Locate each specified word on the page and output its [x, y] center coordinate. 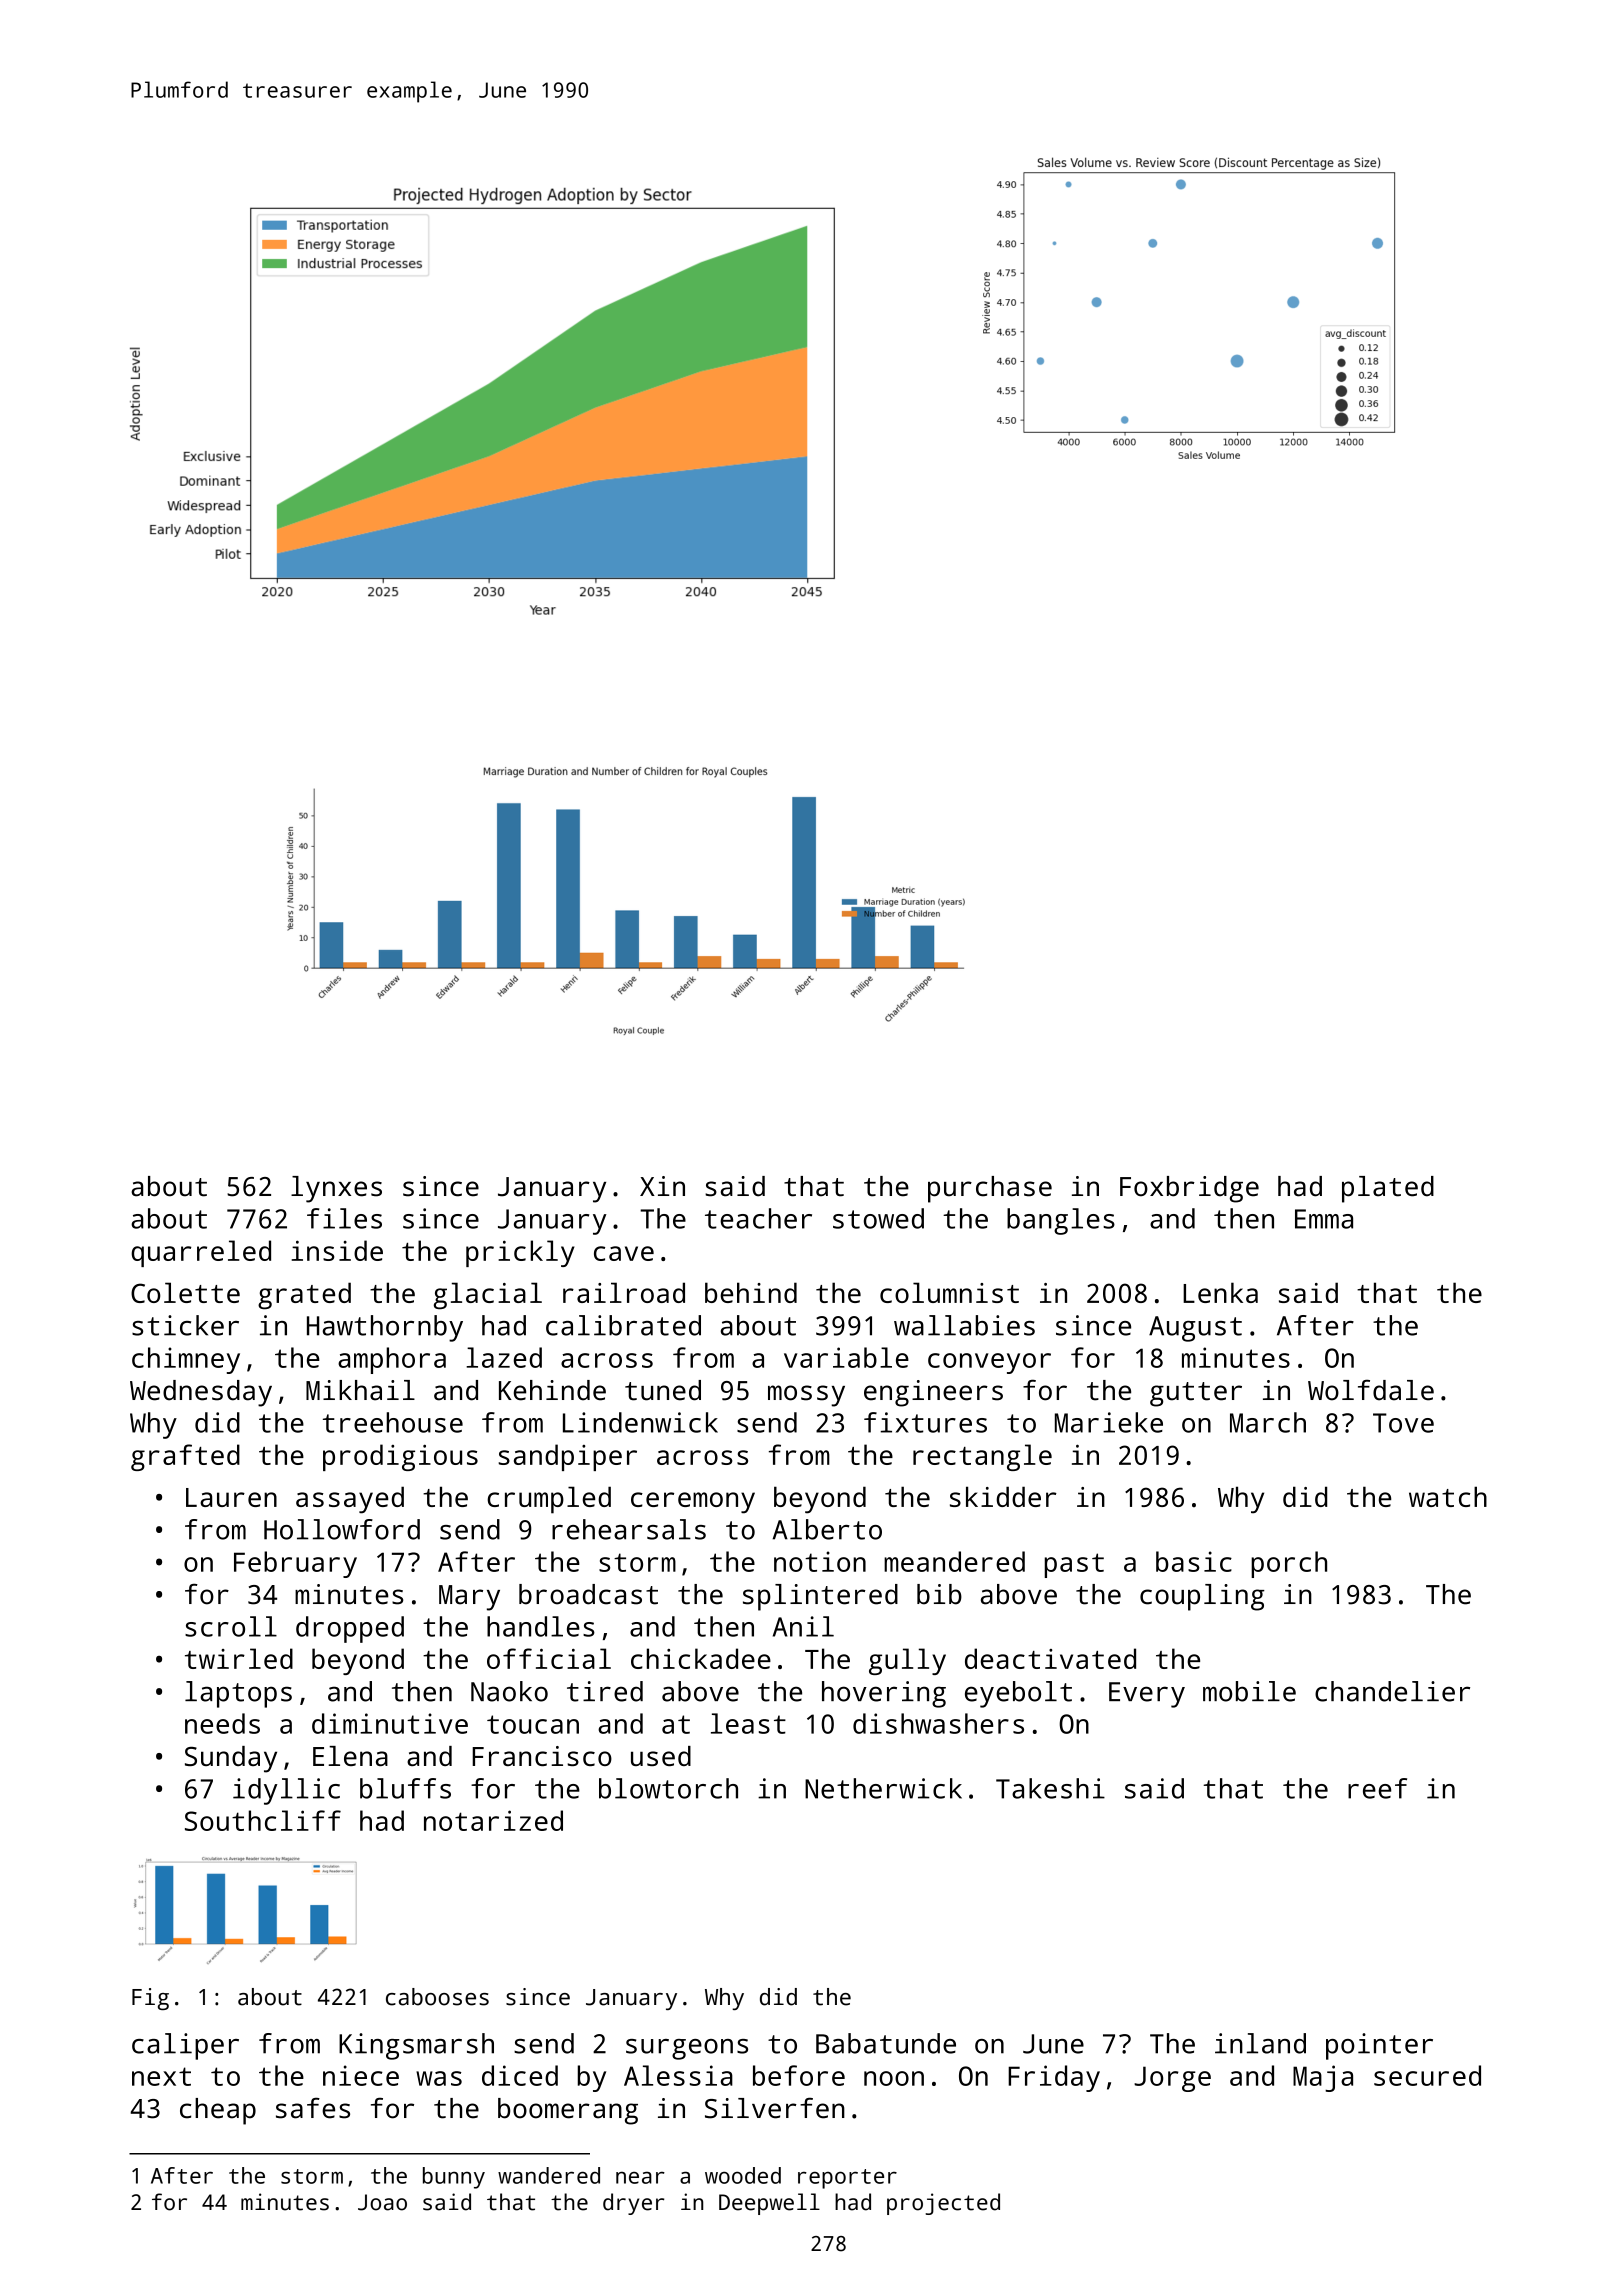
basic [1194, 1561]
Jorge [1172, 2079]
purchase [990, 1189]
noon [894, 2078]
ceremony [693, 1503]
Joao [382, 2202]
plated [1388, 1189]
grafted [185, 1457]
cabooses [437, 1997]
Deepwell [769, 2204]
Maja [1323, 2078]
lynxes [336, 1189]
